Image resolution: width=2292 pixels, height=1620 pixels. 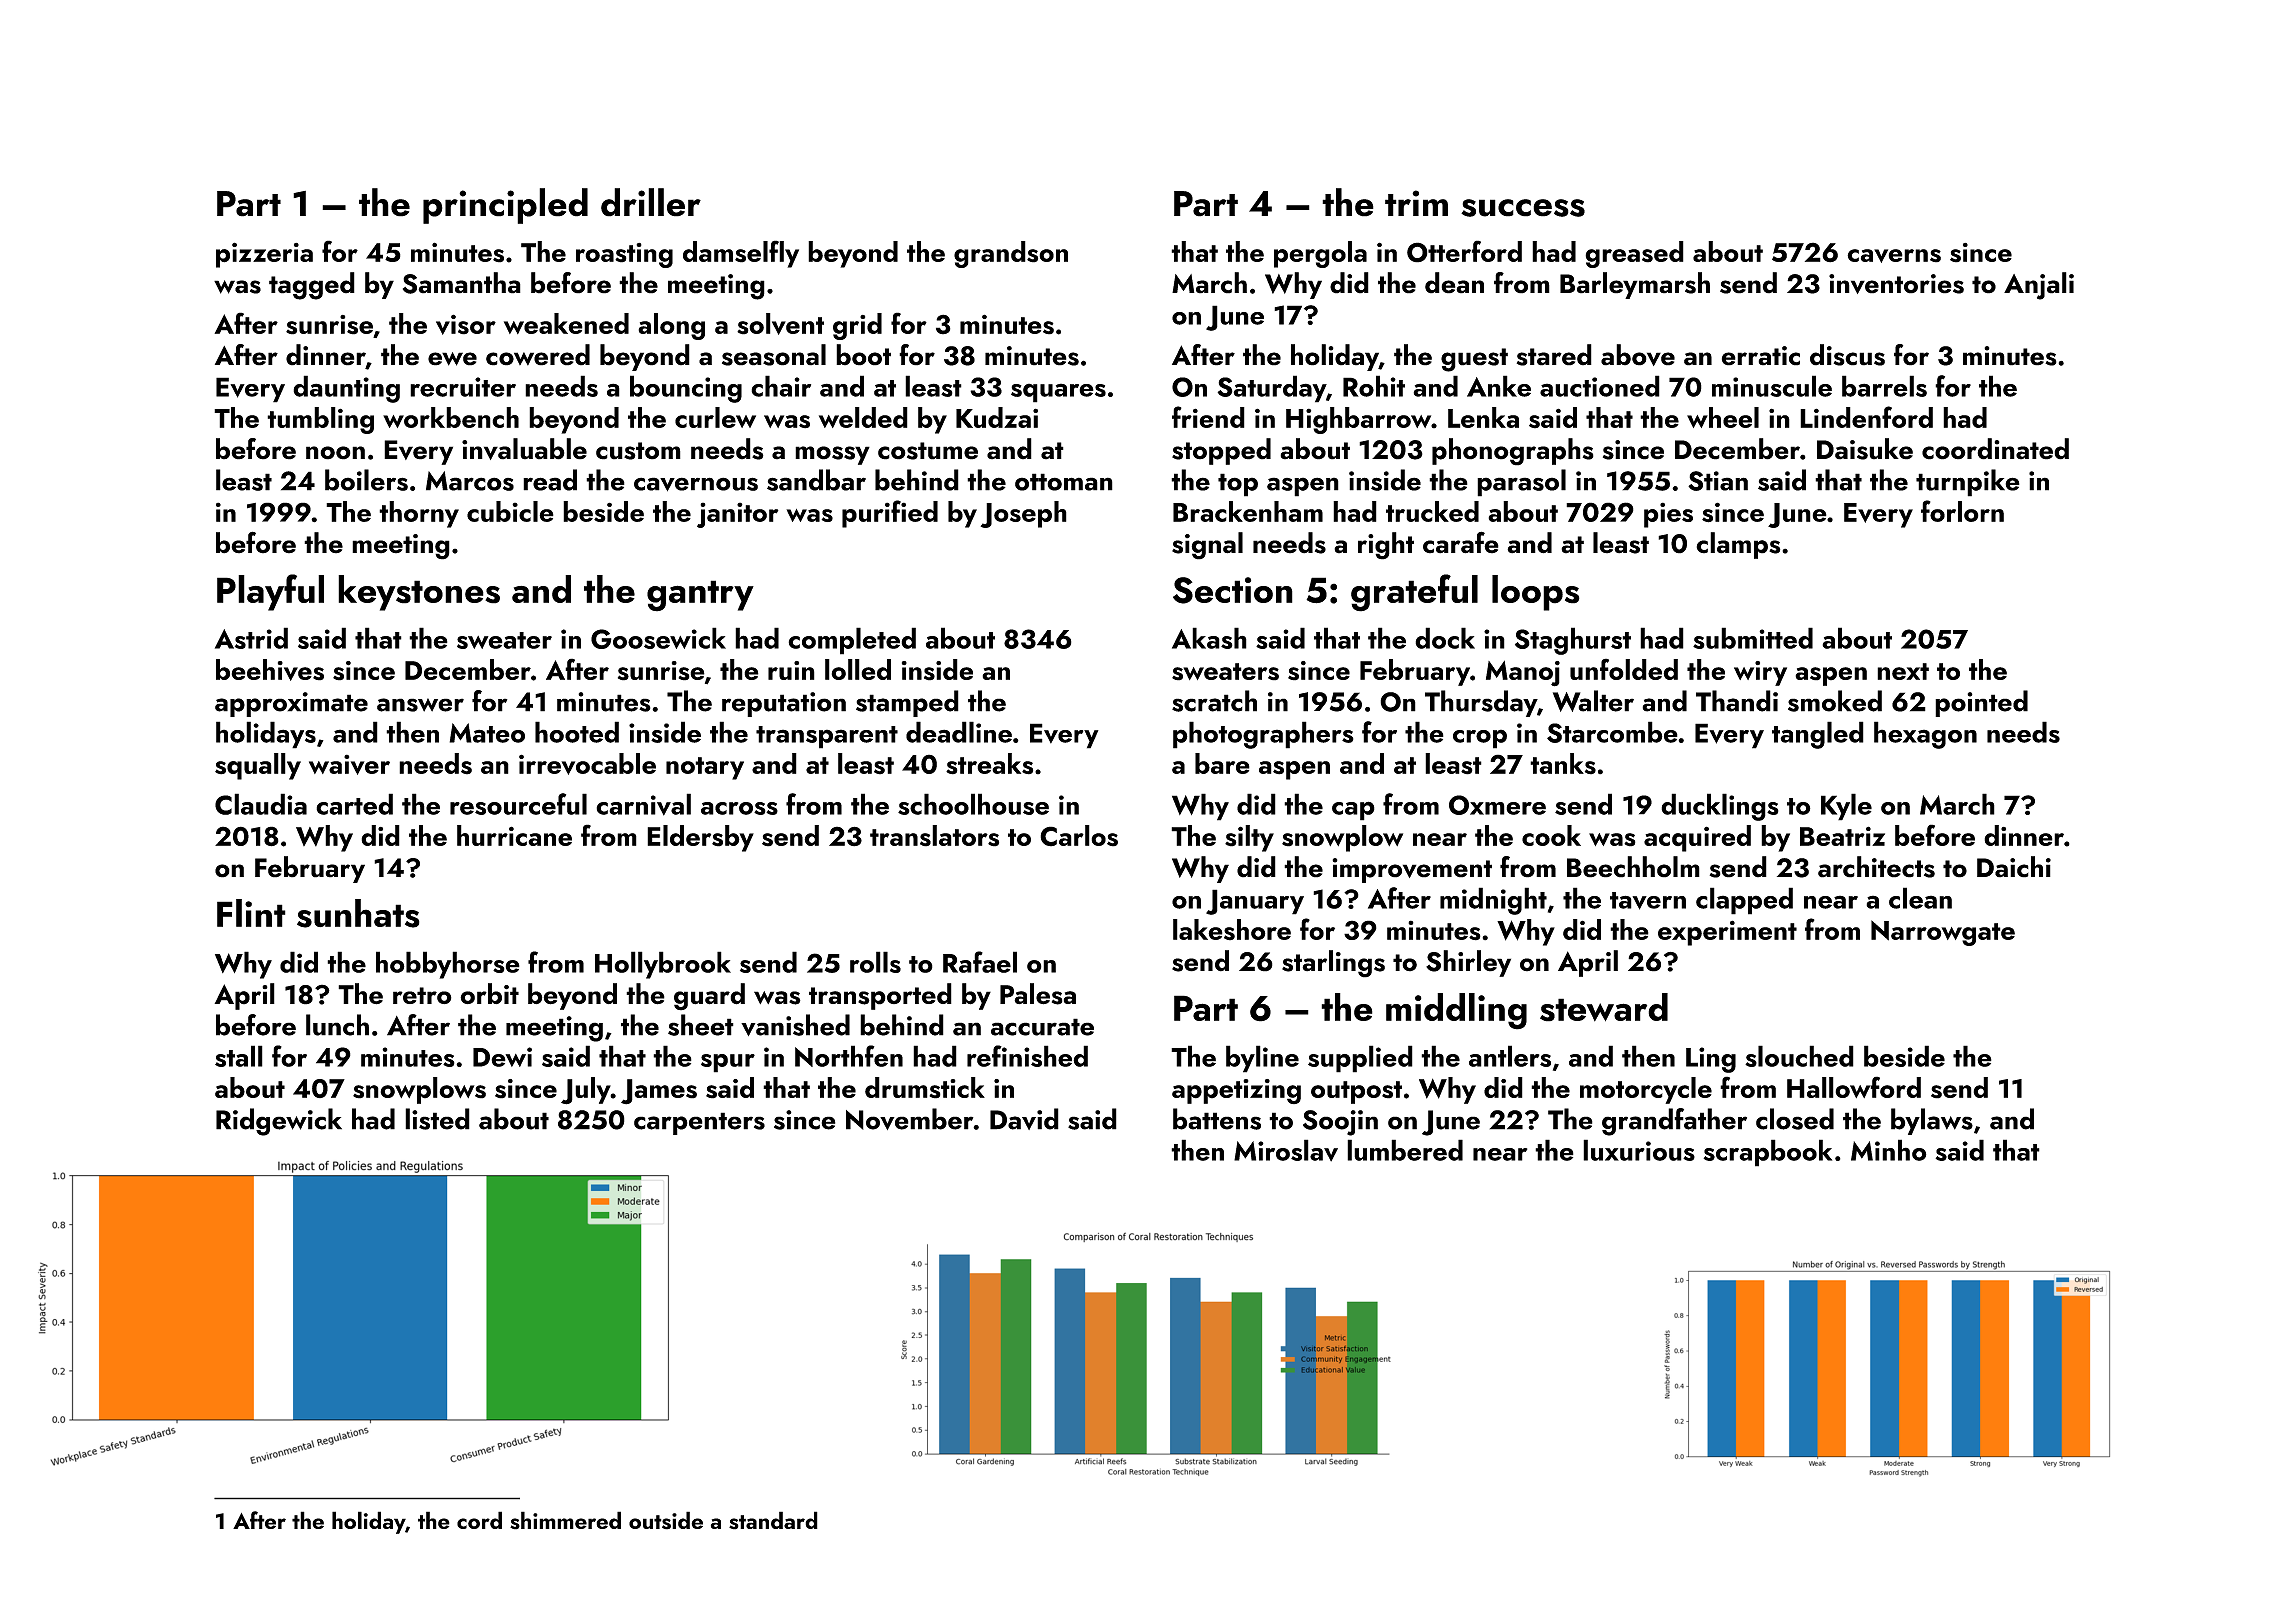 What do you see at coordinates (1925, 735) in the screenshot?
I see `hexagon` at bounding box center [1925, 735].
